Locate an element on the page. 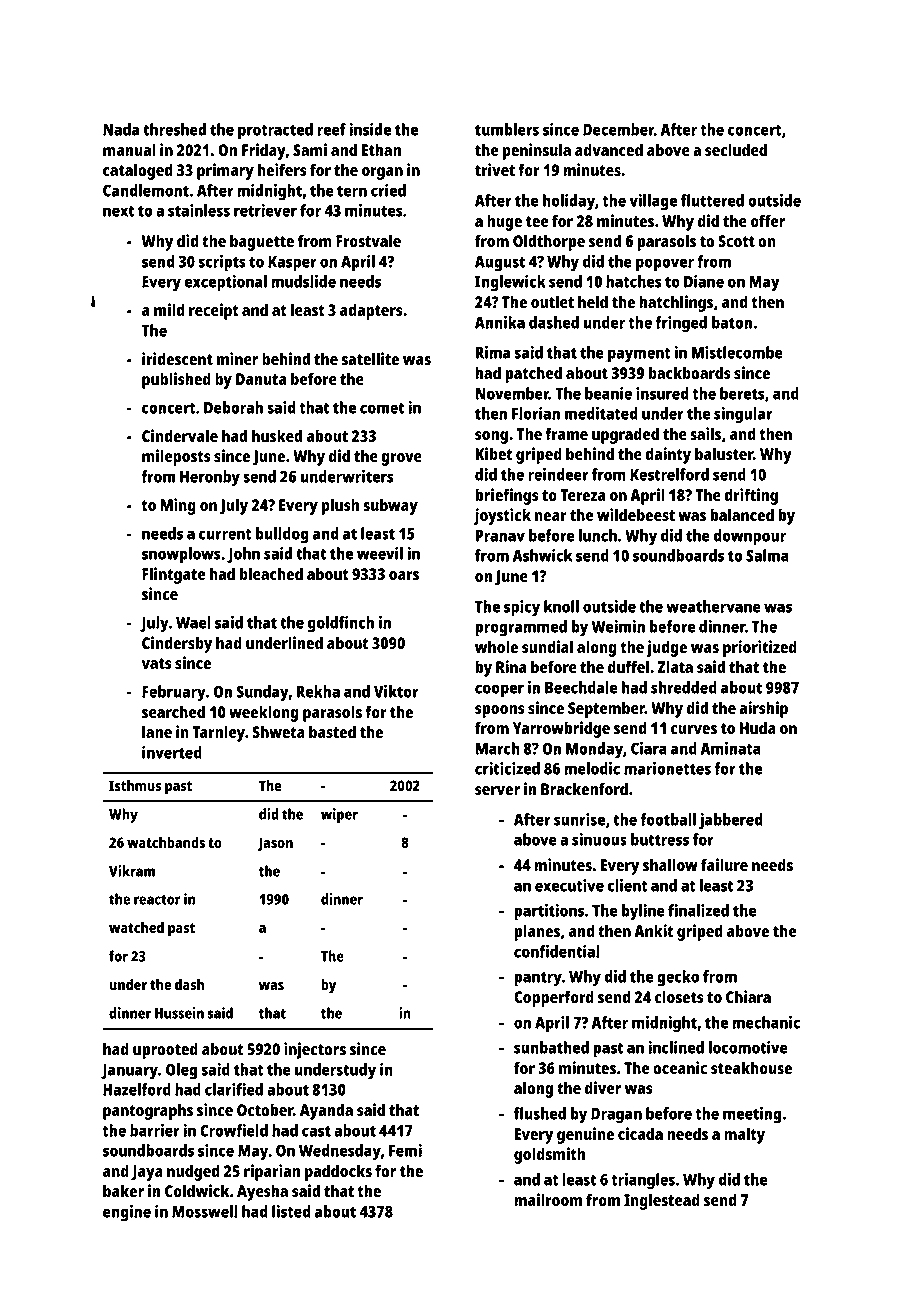 The width and height of the image is (908, 1316). advanced is located at coordinates (609, 149).
